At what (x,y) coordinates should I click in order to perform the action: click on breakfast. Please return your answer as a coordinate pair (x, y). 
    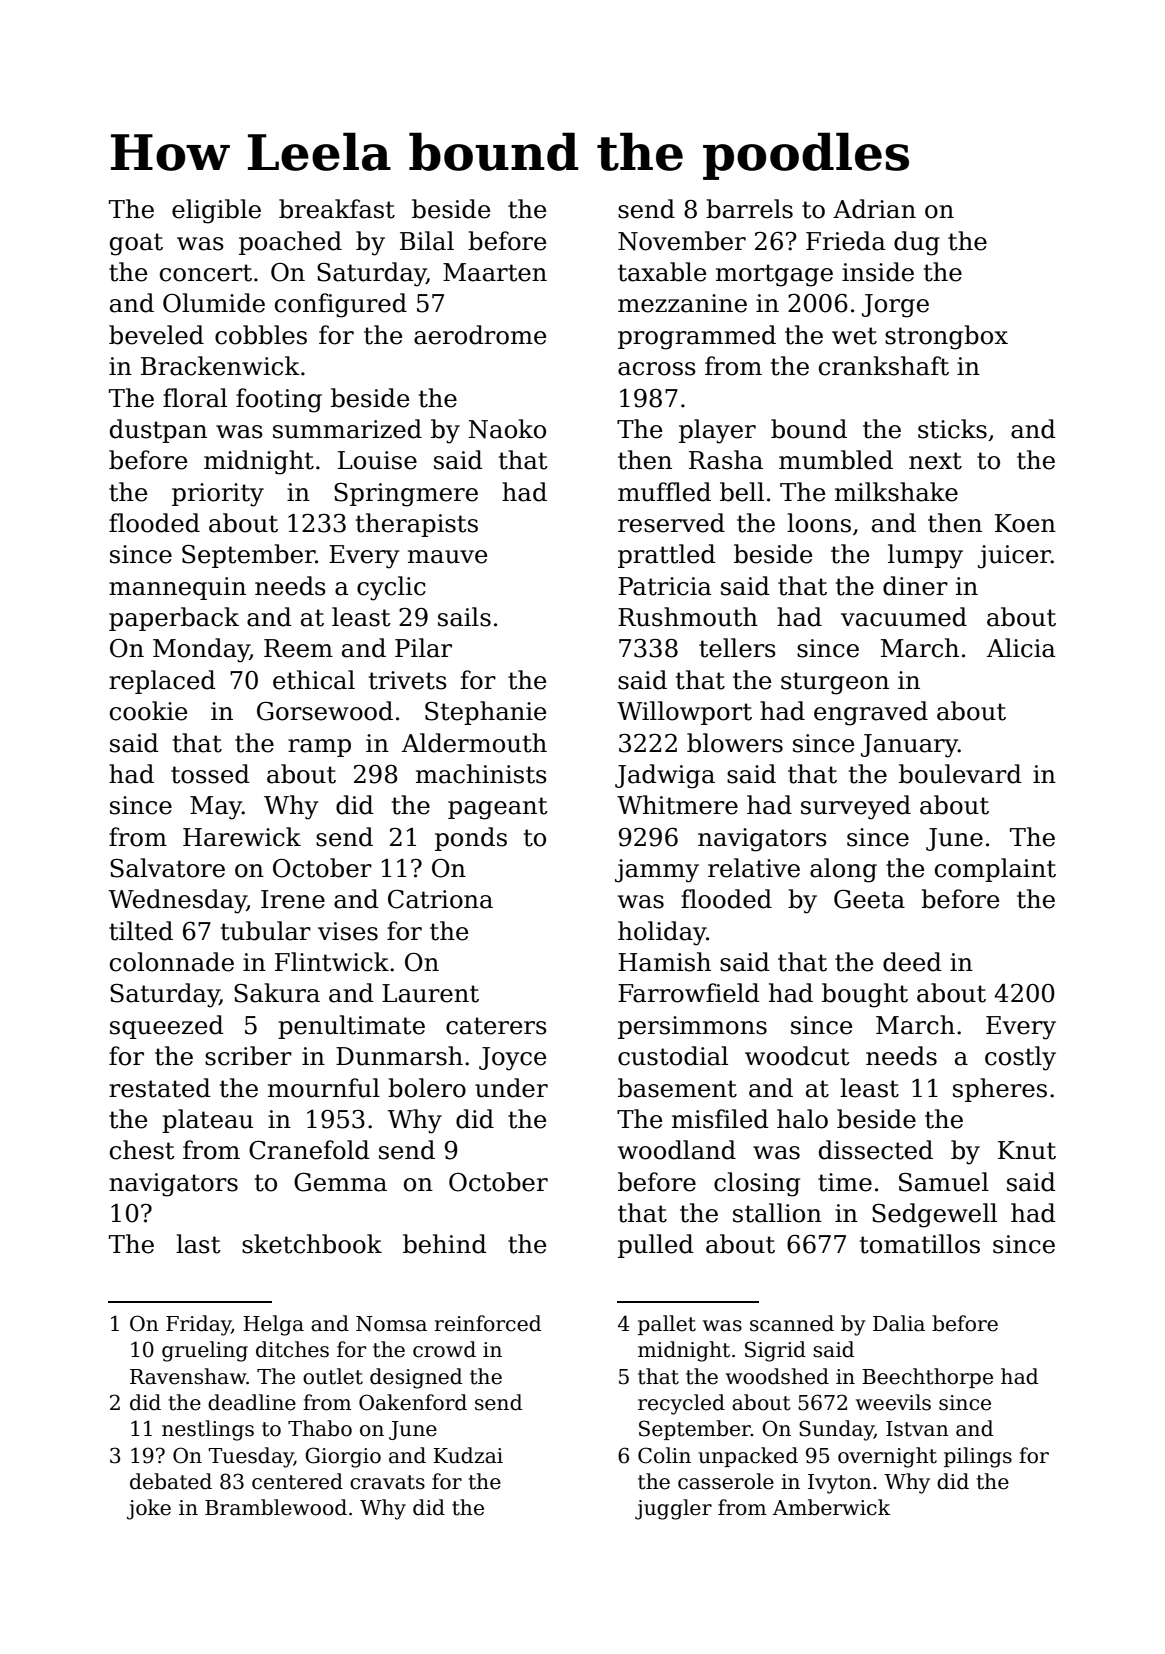
    Looking at the image, I should click on (337, 209).
